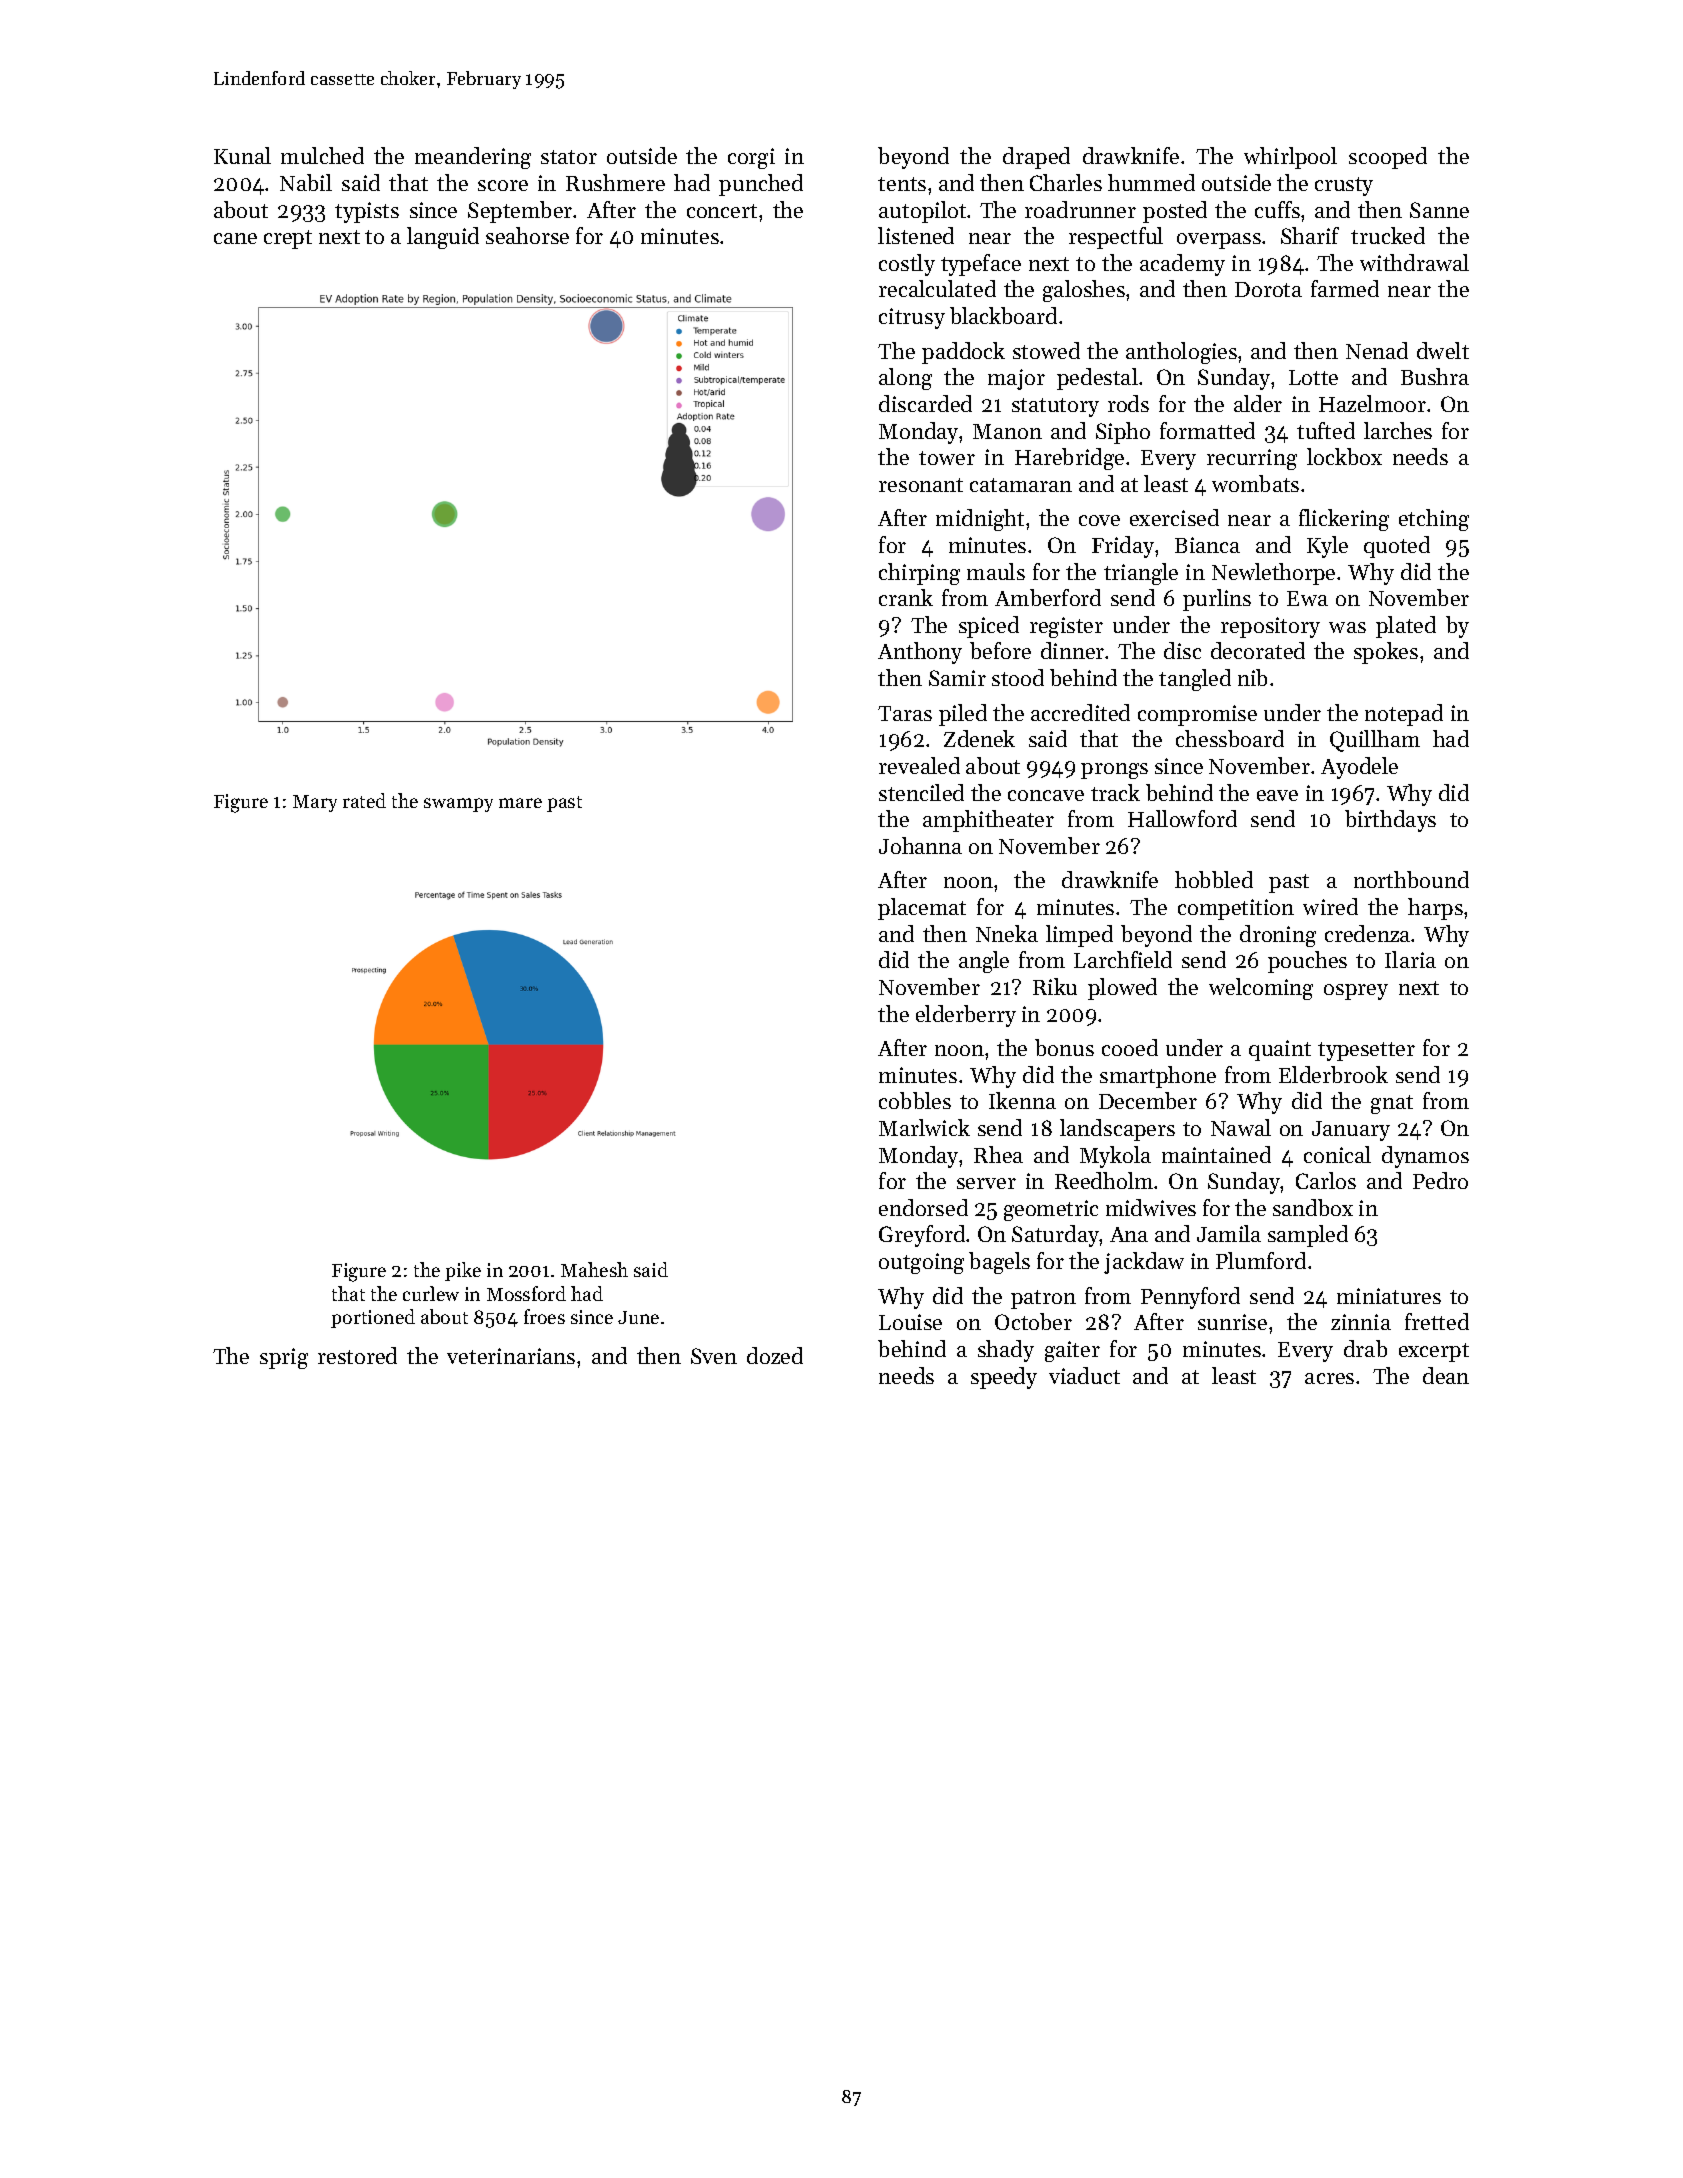  I want to click on scooped, so click(1388, 158).
